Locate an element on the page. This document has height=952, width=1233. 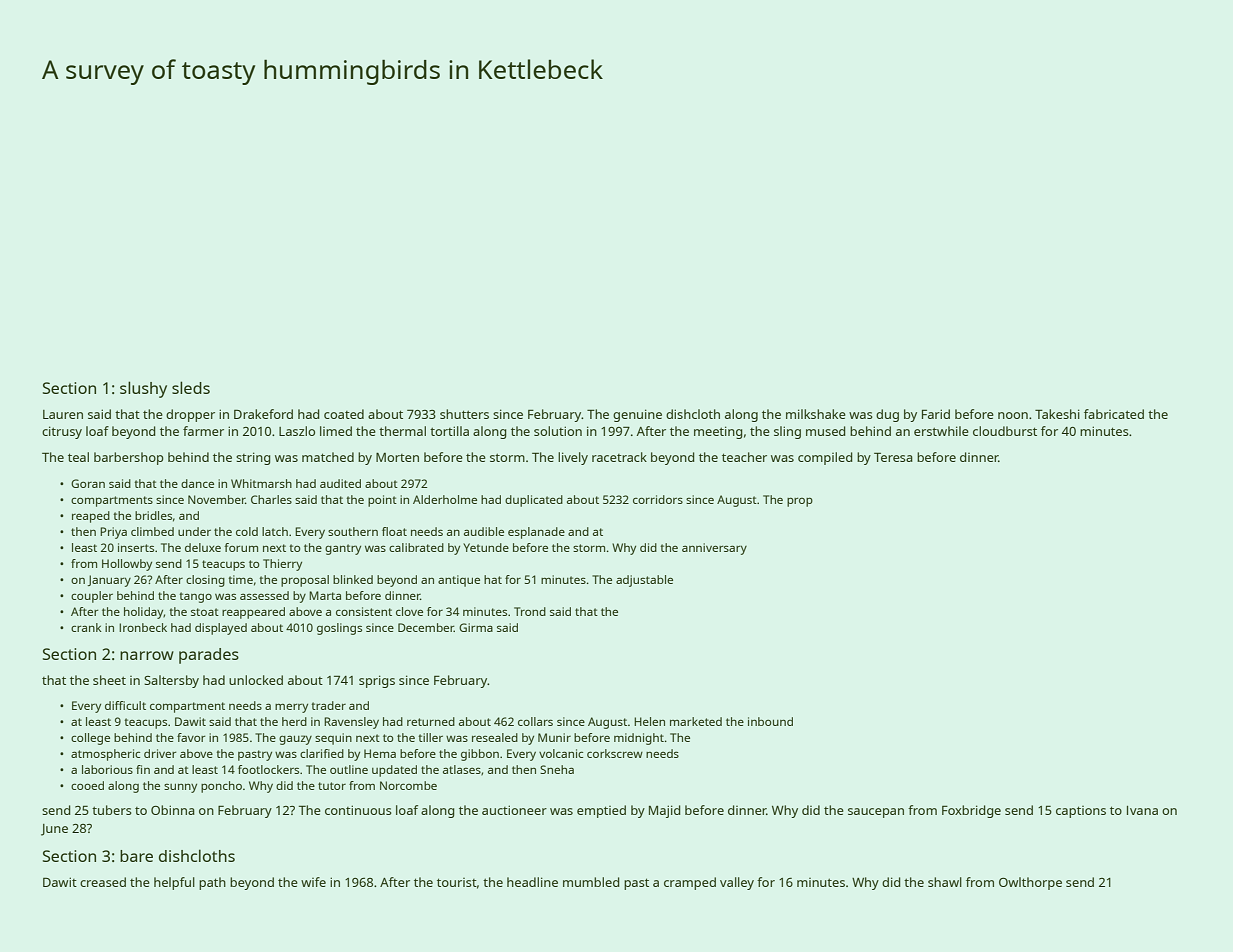
Teresa is located at coordinates (893, 457).
